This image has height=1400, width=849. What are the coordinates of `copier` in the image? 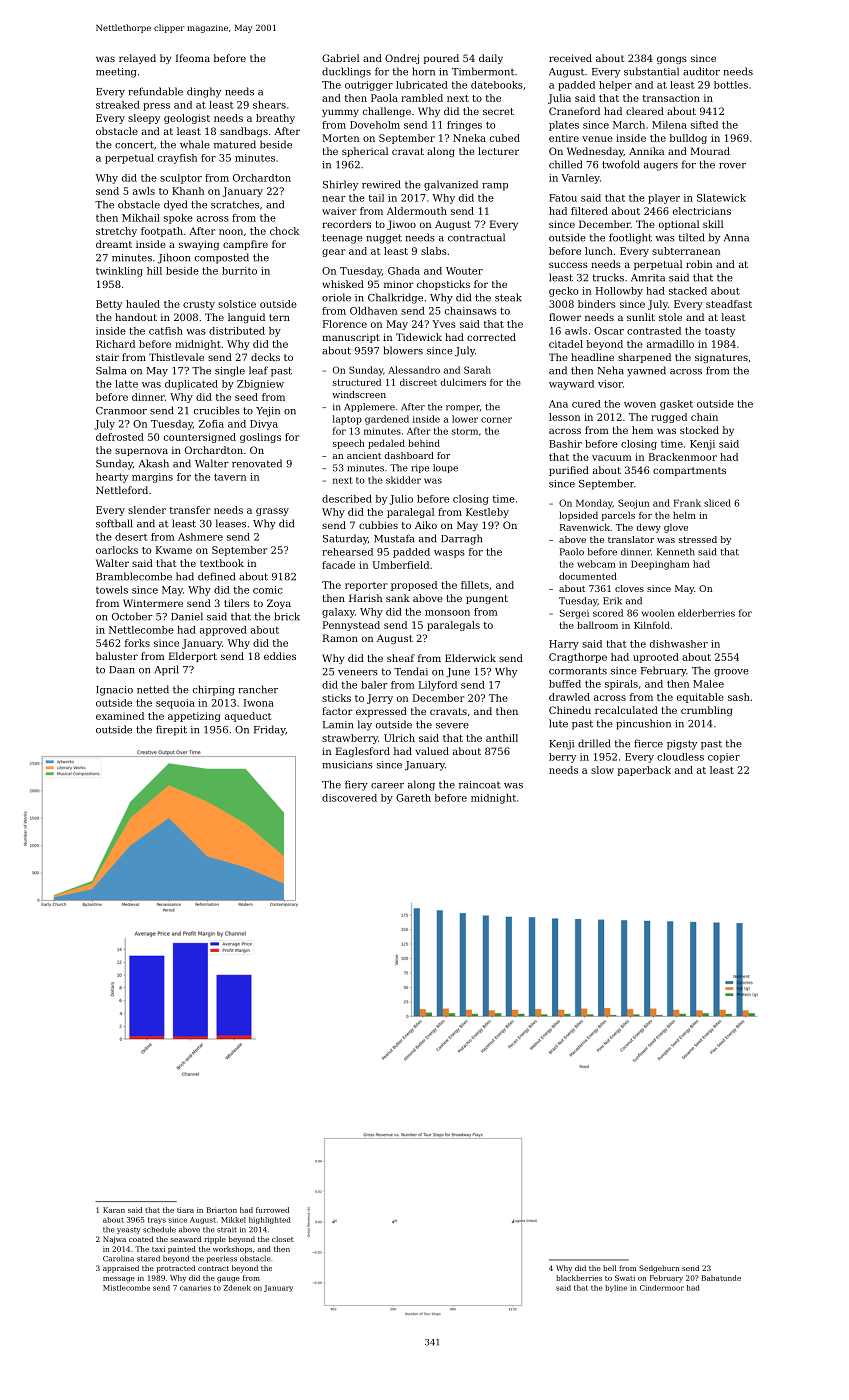 It's located at (724, 758).
